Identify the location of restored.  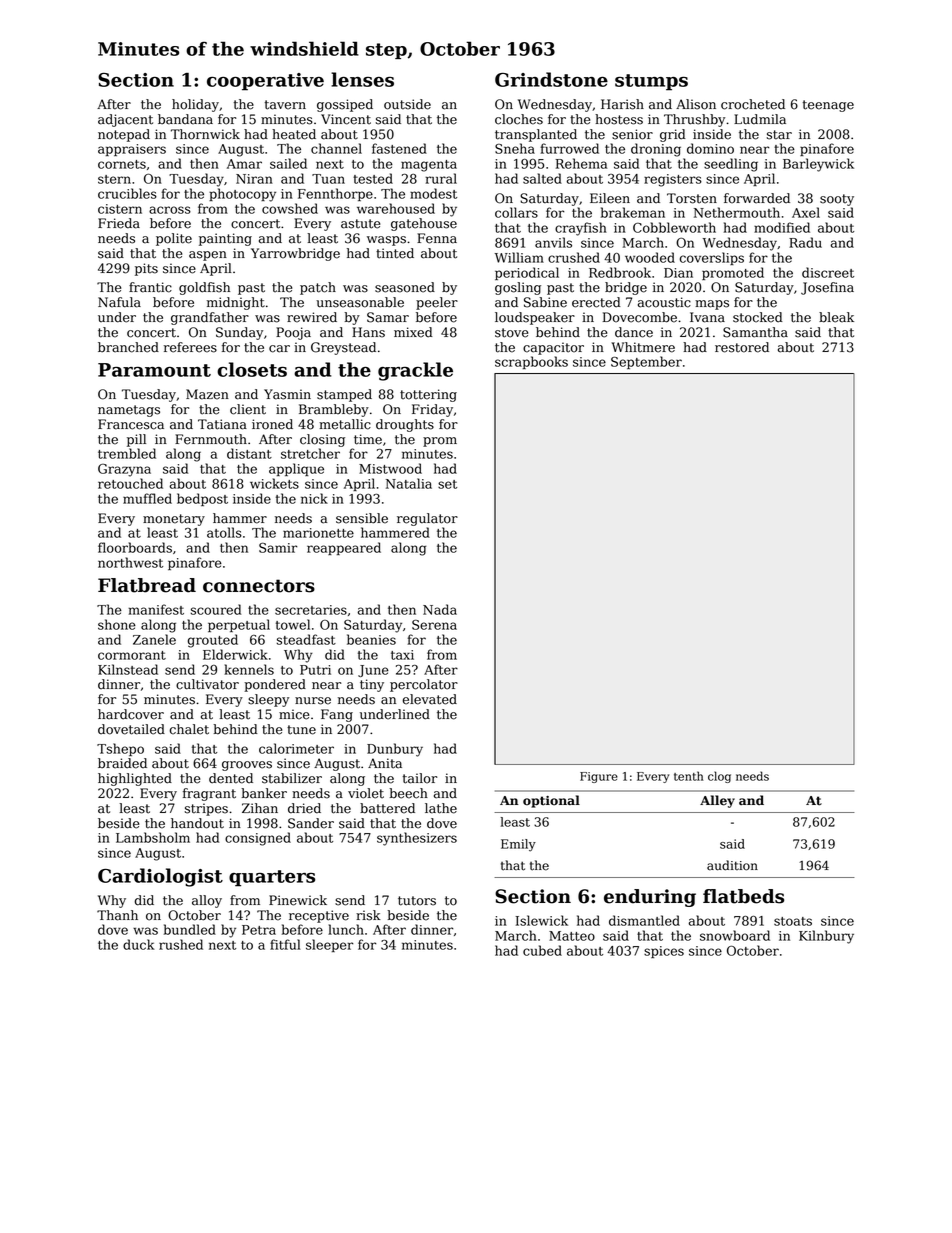
(742, 347).
